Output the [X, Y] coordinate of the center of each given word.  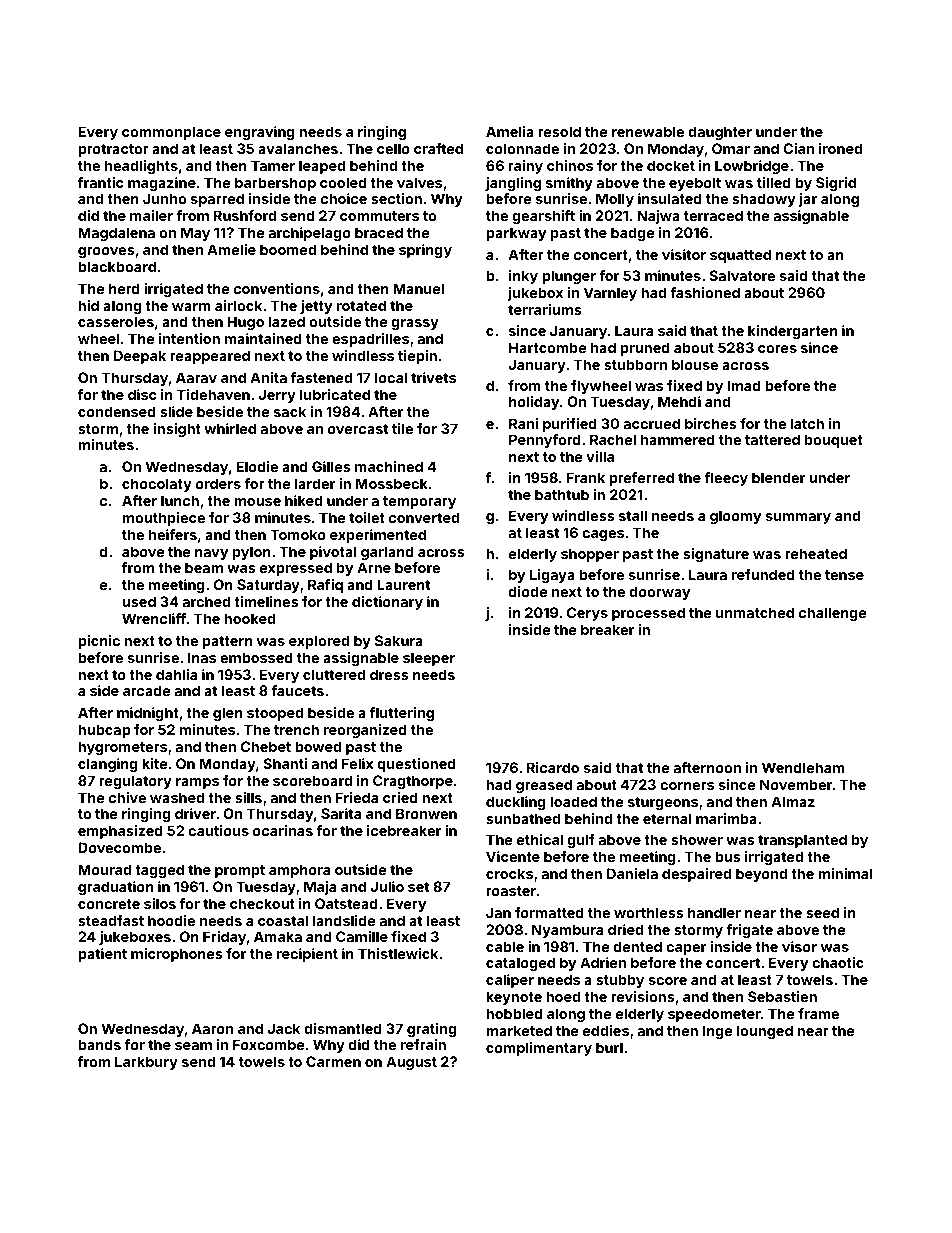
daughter [720, 133]
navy [211, 554]
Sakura [399, 640]
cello [393, 148]
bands [99, 1044]
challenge [833, 614]
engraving [260, 133]
